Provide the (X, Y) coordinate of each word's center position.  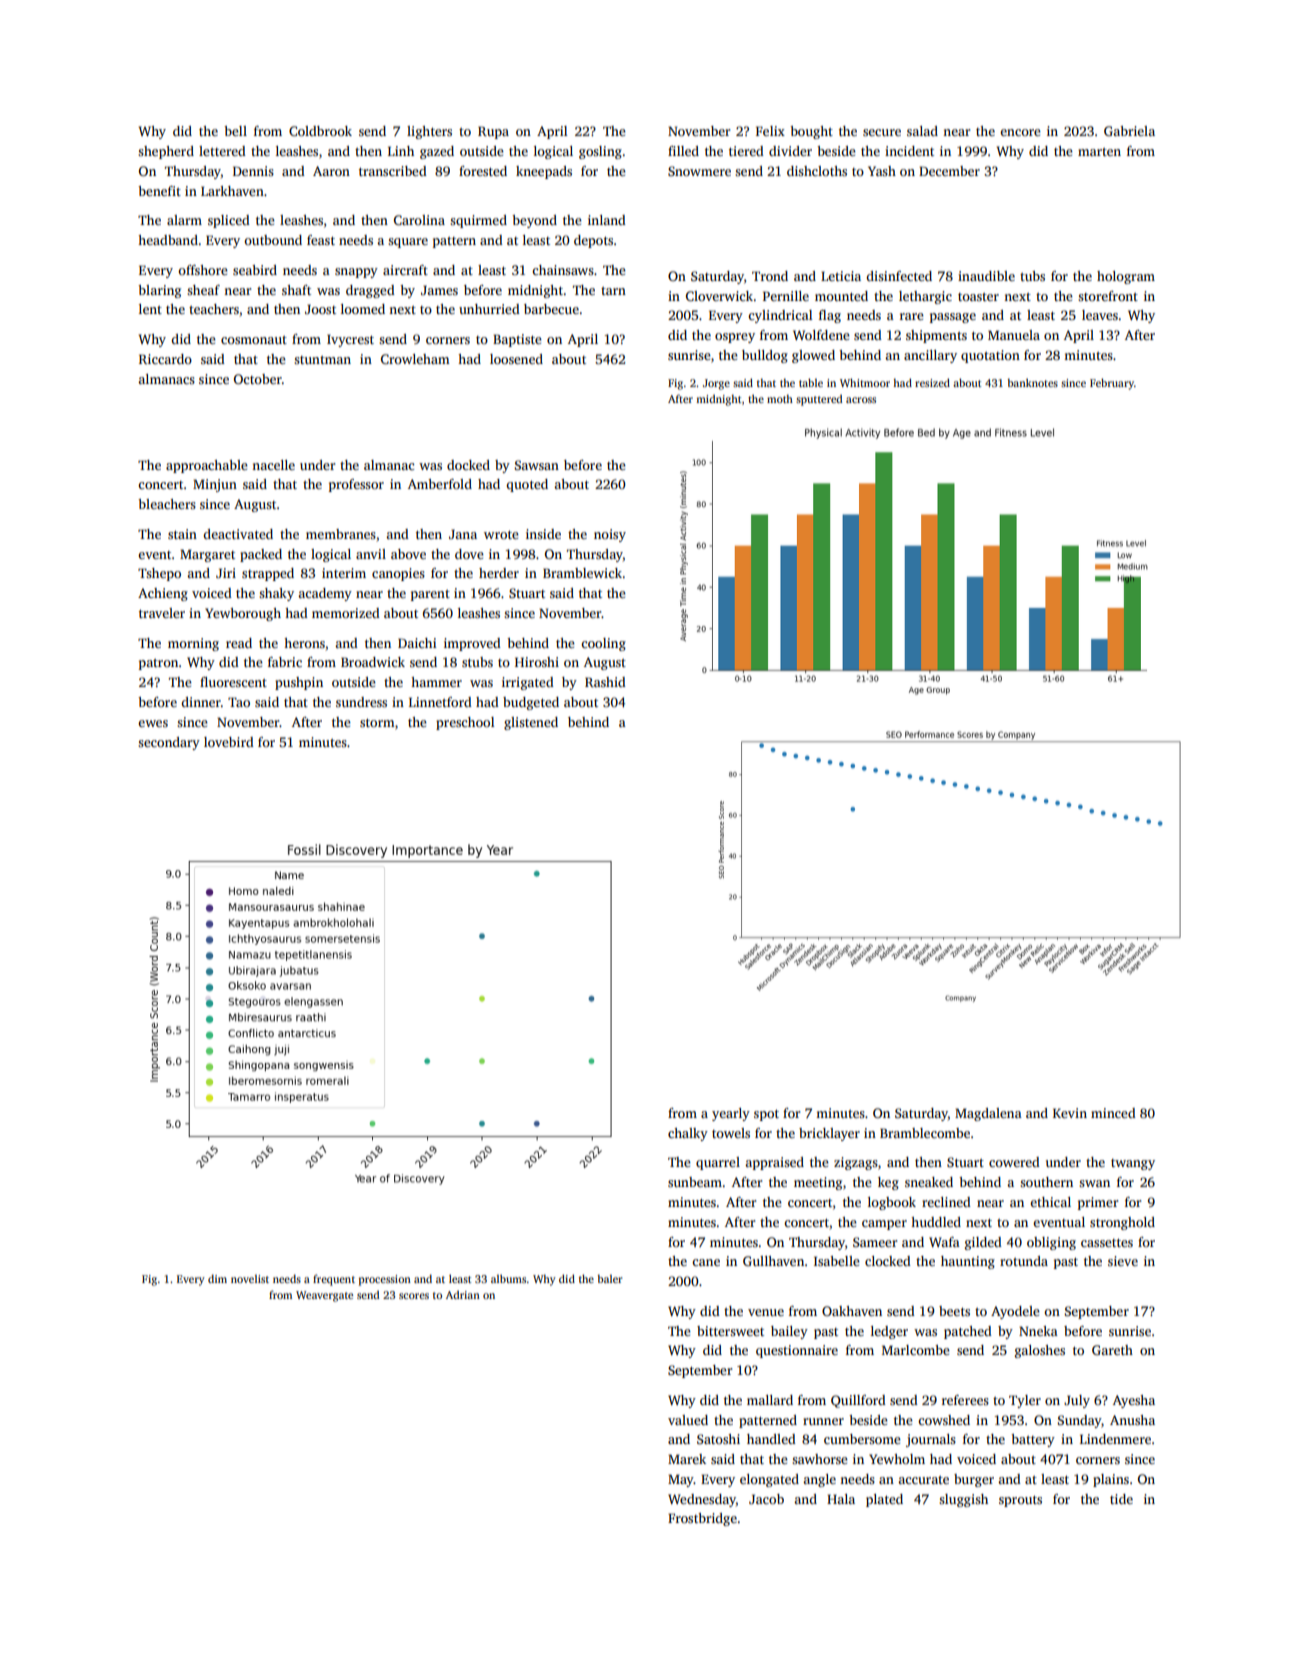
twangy (1133, 1164)
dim (217, 1278)
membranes (341, 534)
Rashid (605, 682)
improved (472, 644)
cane (706, 1262)
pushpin (299, 683)
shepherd (166, 152)
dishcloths (817, 171)
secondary (169, 743)
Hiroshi (537, 662)
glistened (531, 723)
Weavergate (324, 1296)
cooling (603, 644)
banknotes (1032, 382)
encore (1020, 132)
